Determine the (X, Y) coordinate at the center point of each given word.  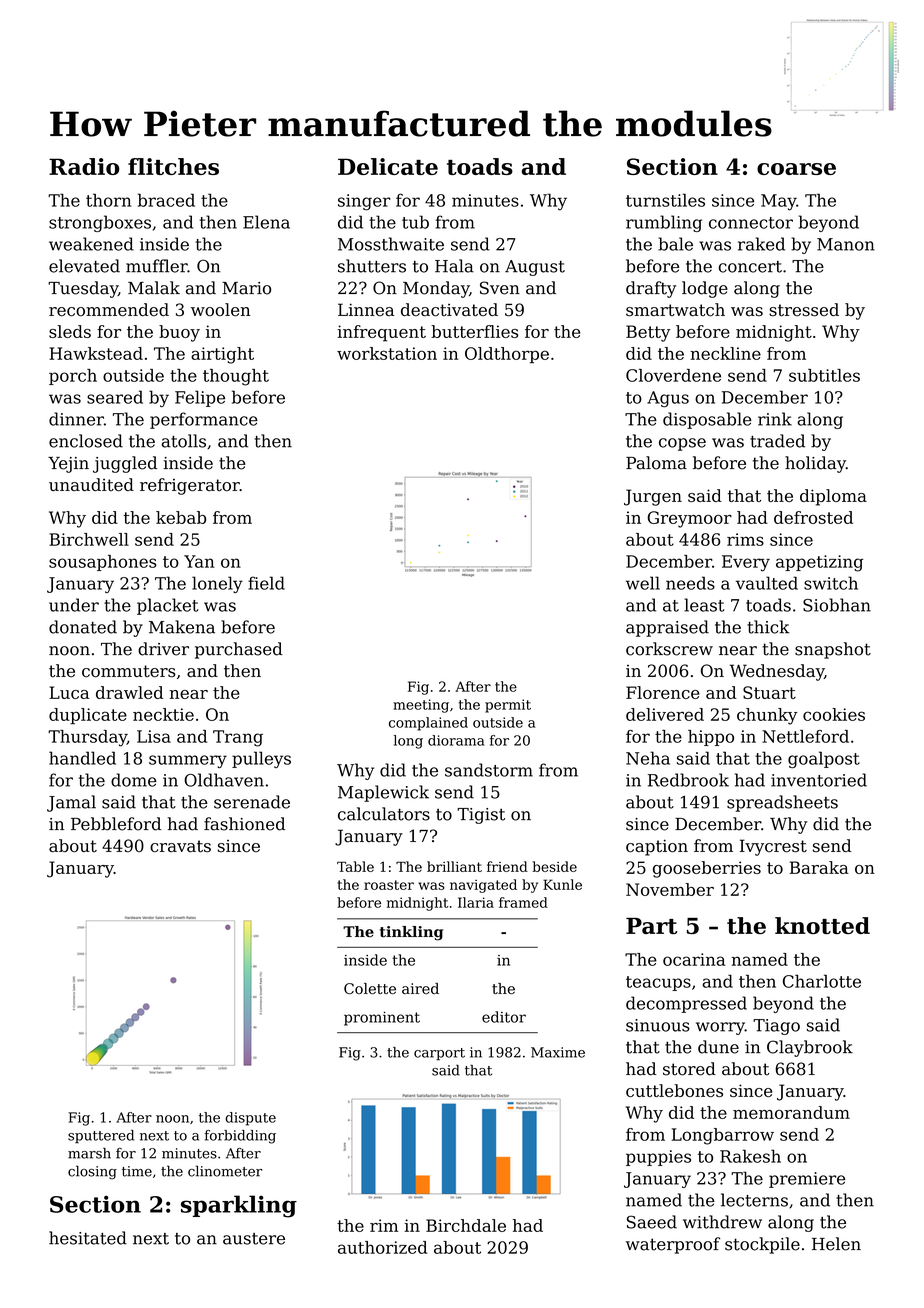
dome (134, 780)
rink (775, 419)
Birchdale (466, 1225)
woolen (221, 310)
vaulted (767, 583)
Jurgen (653, 497)
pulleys (261, 759)
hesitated (88, 1238)
